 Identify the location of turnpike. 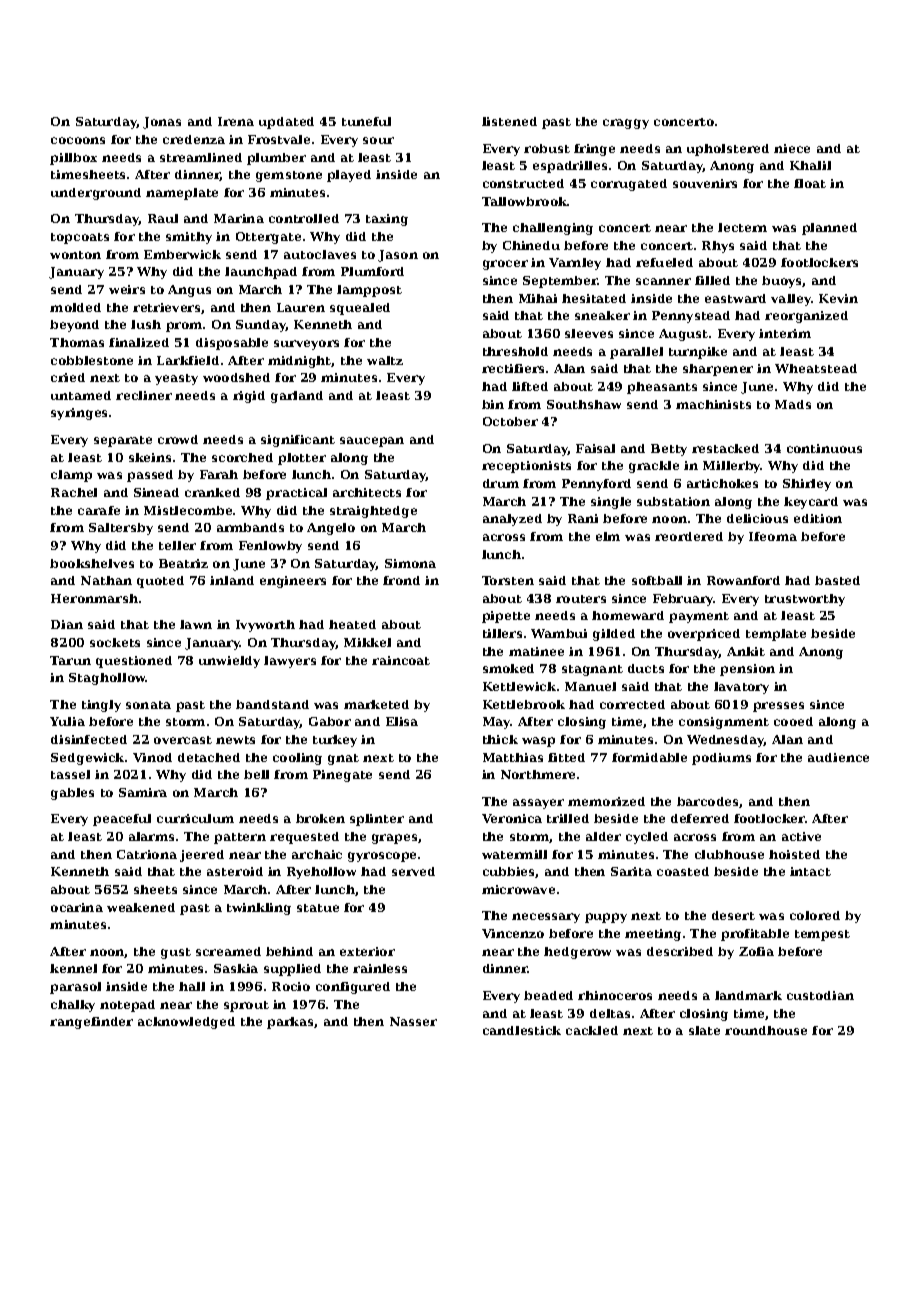
(698, 353).
